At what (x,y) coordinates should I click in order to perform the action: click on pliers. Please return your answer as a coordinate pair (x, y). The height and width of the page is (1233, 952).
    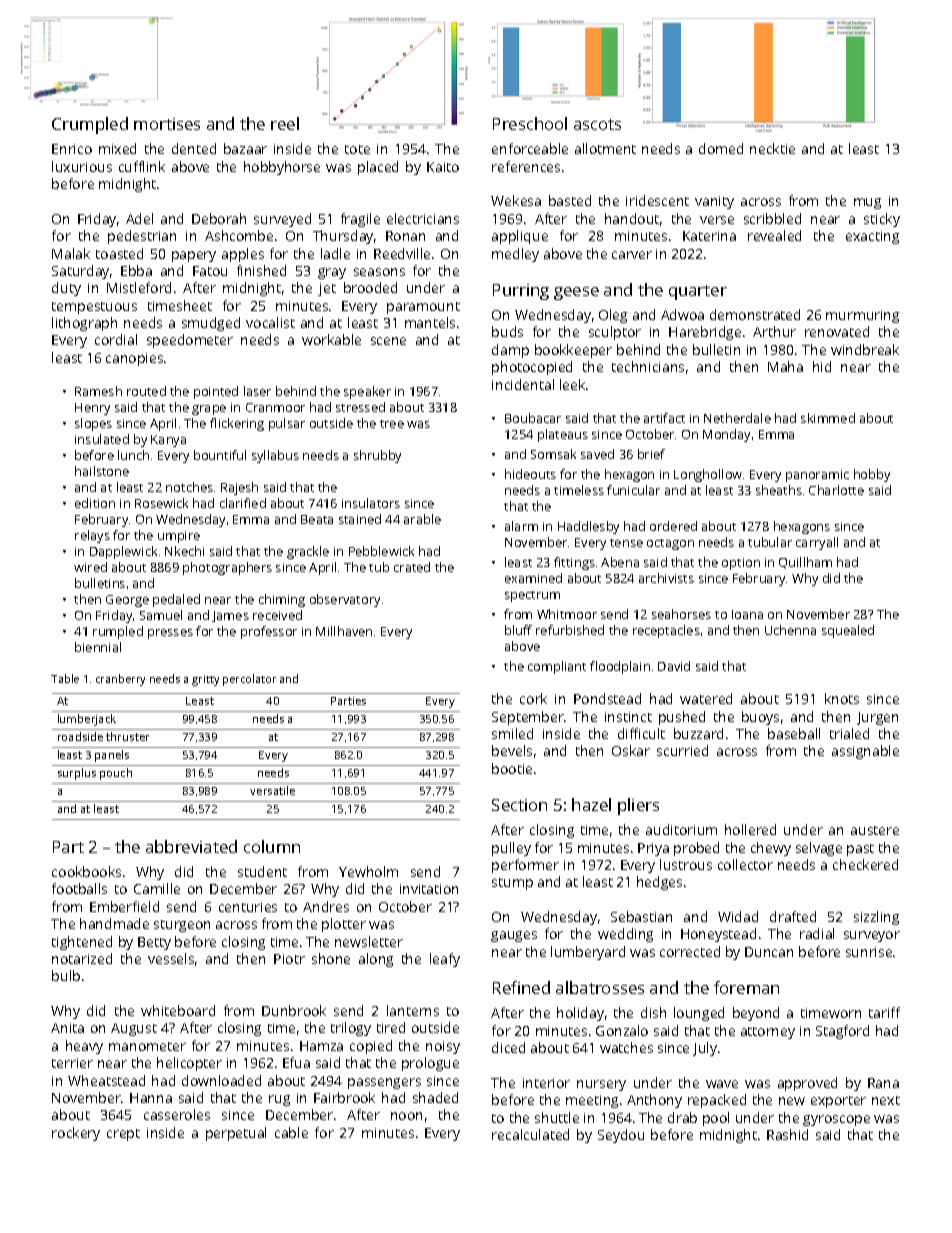
    Looking at the image, I should click on (638, 806).
